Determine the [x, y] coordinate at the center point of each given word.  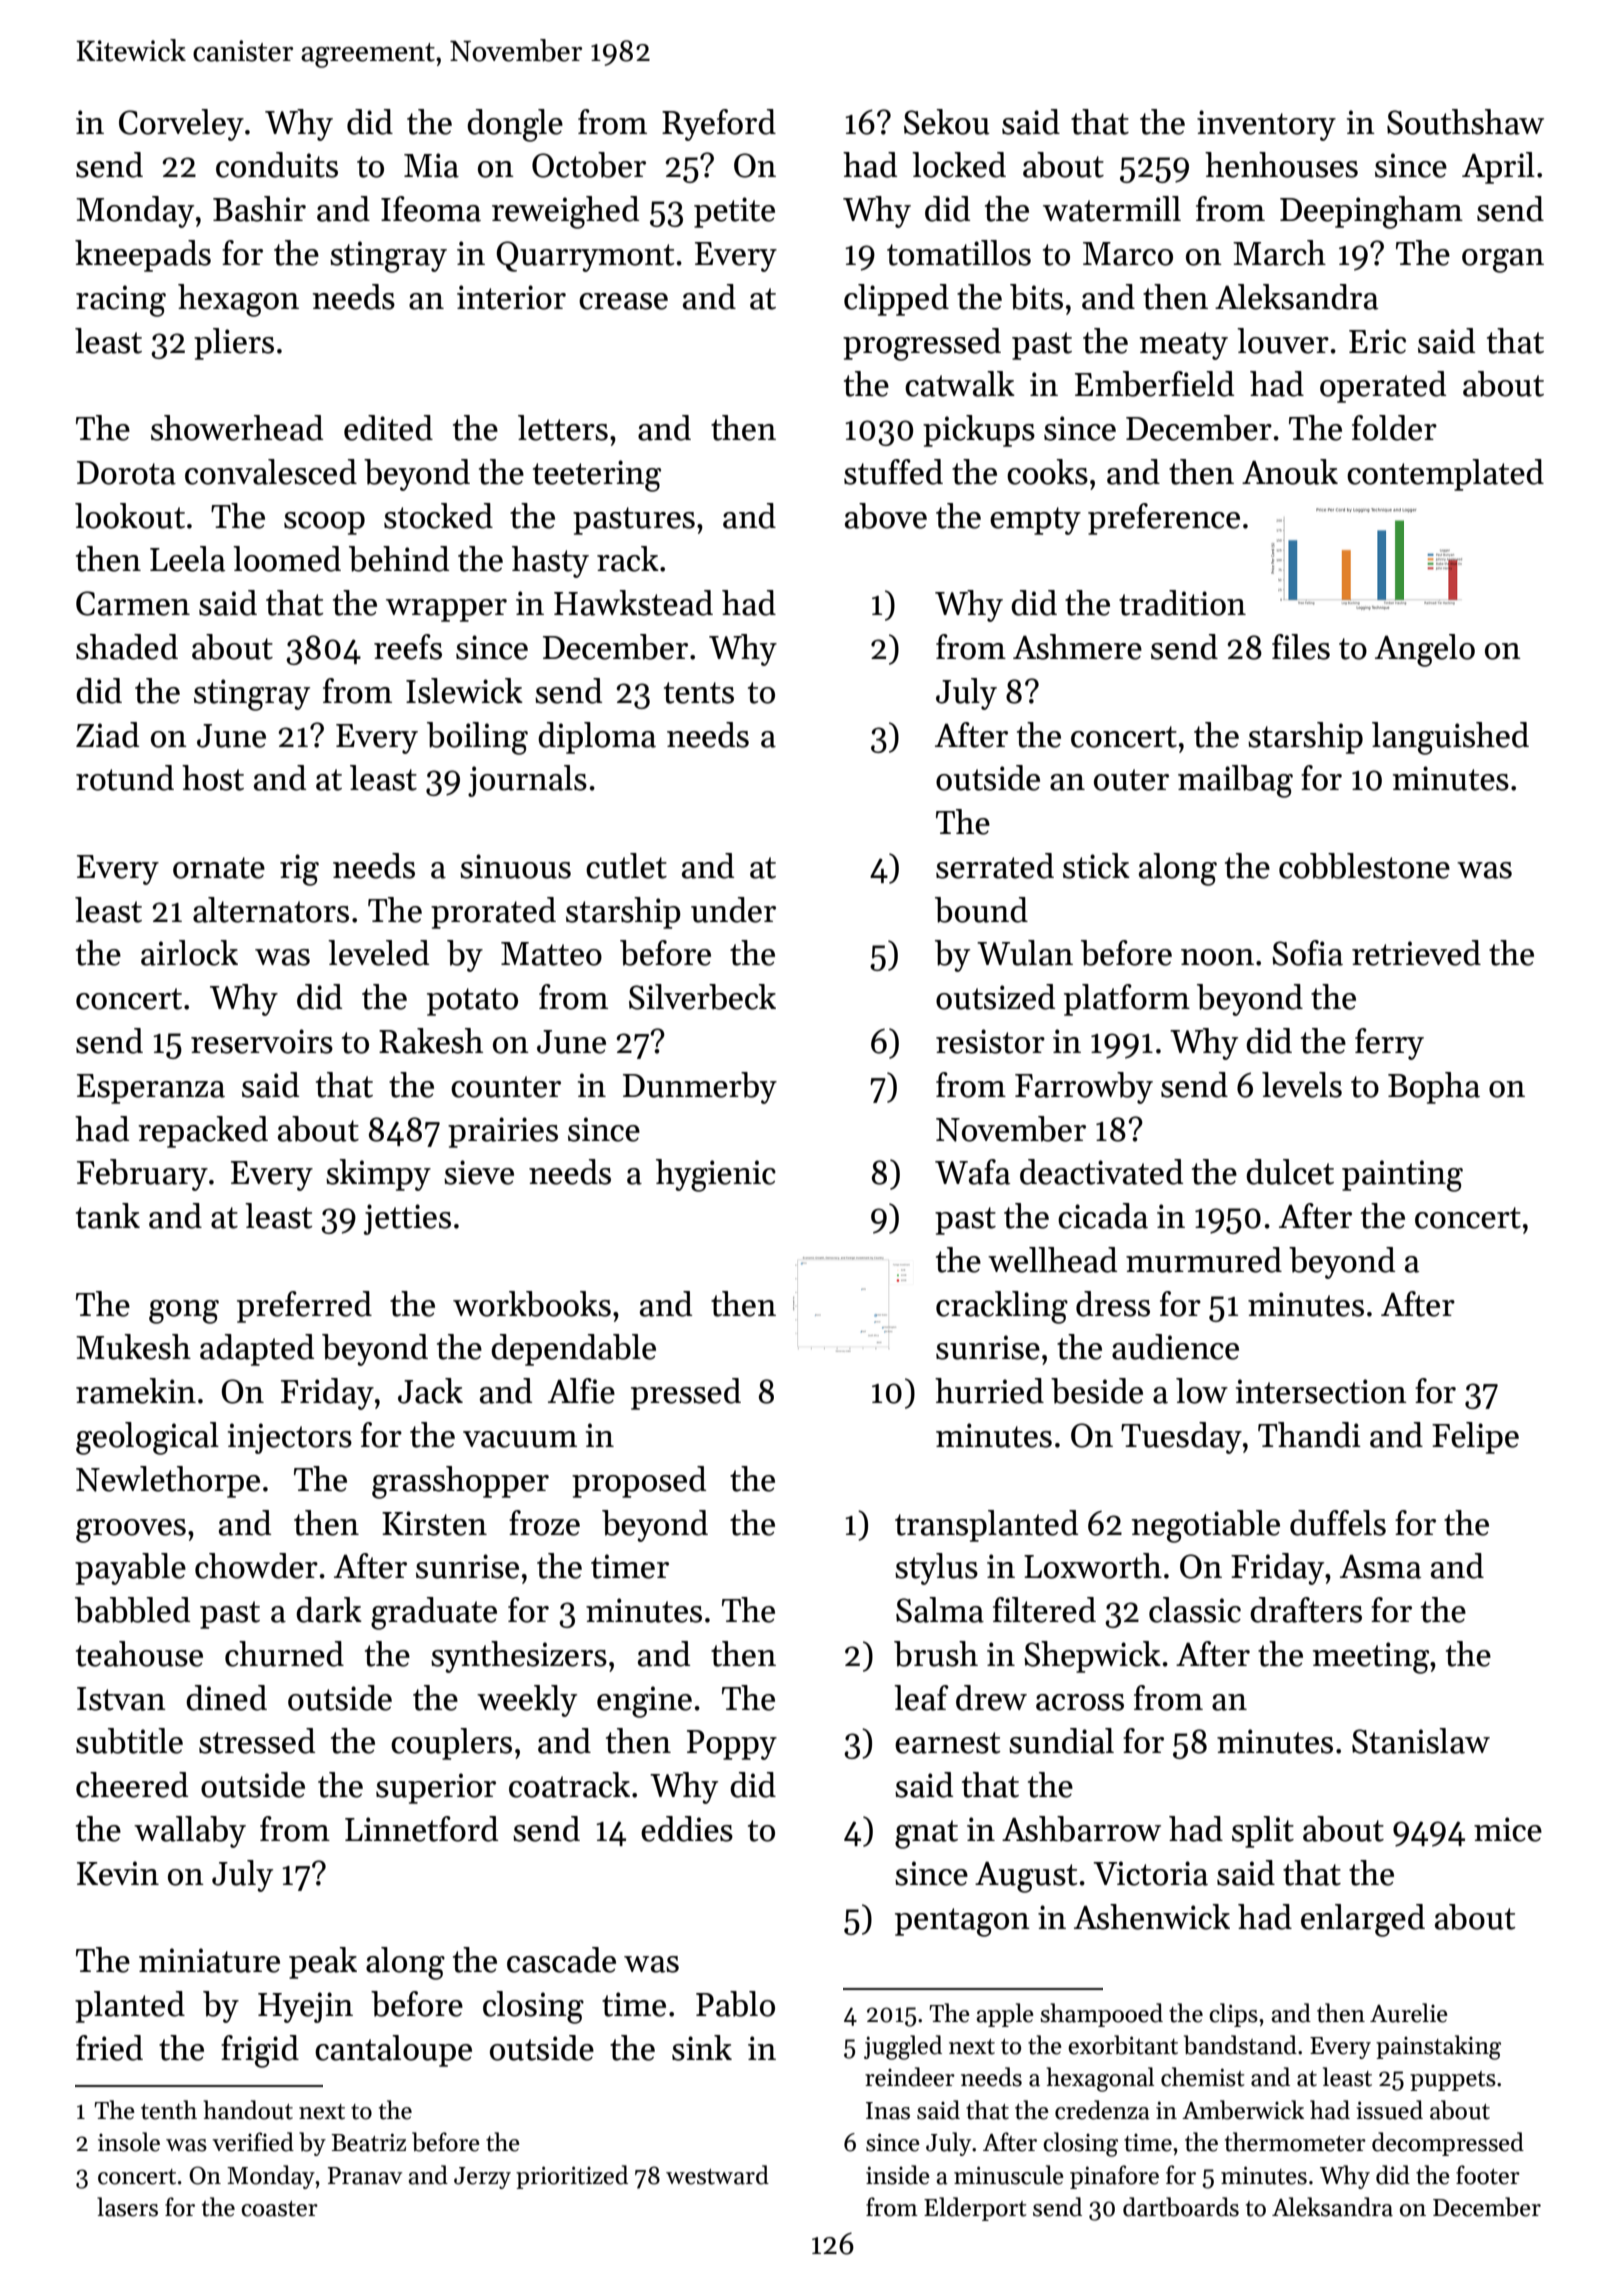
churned [284, 1654]
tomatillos [959, 253]
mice [1508, 1829]
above [886, 516]
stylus [936, 1569]
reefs [408, 647]
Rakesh [431, 1041]
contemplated [1445, 475]
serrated [995, 866]
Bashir [259, 209]
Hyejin [305, 2007]
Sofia [1307, 953]
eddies [687, 1829]
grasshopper [460, 1482]
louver [1283, 341]
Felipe [1475, 1438]
